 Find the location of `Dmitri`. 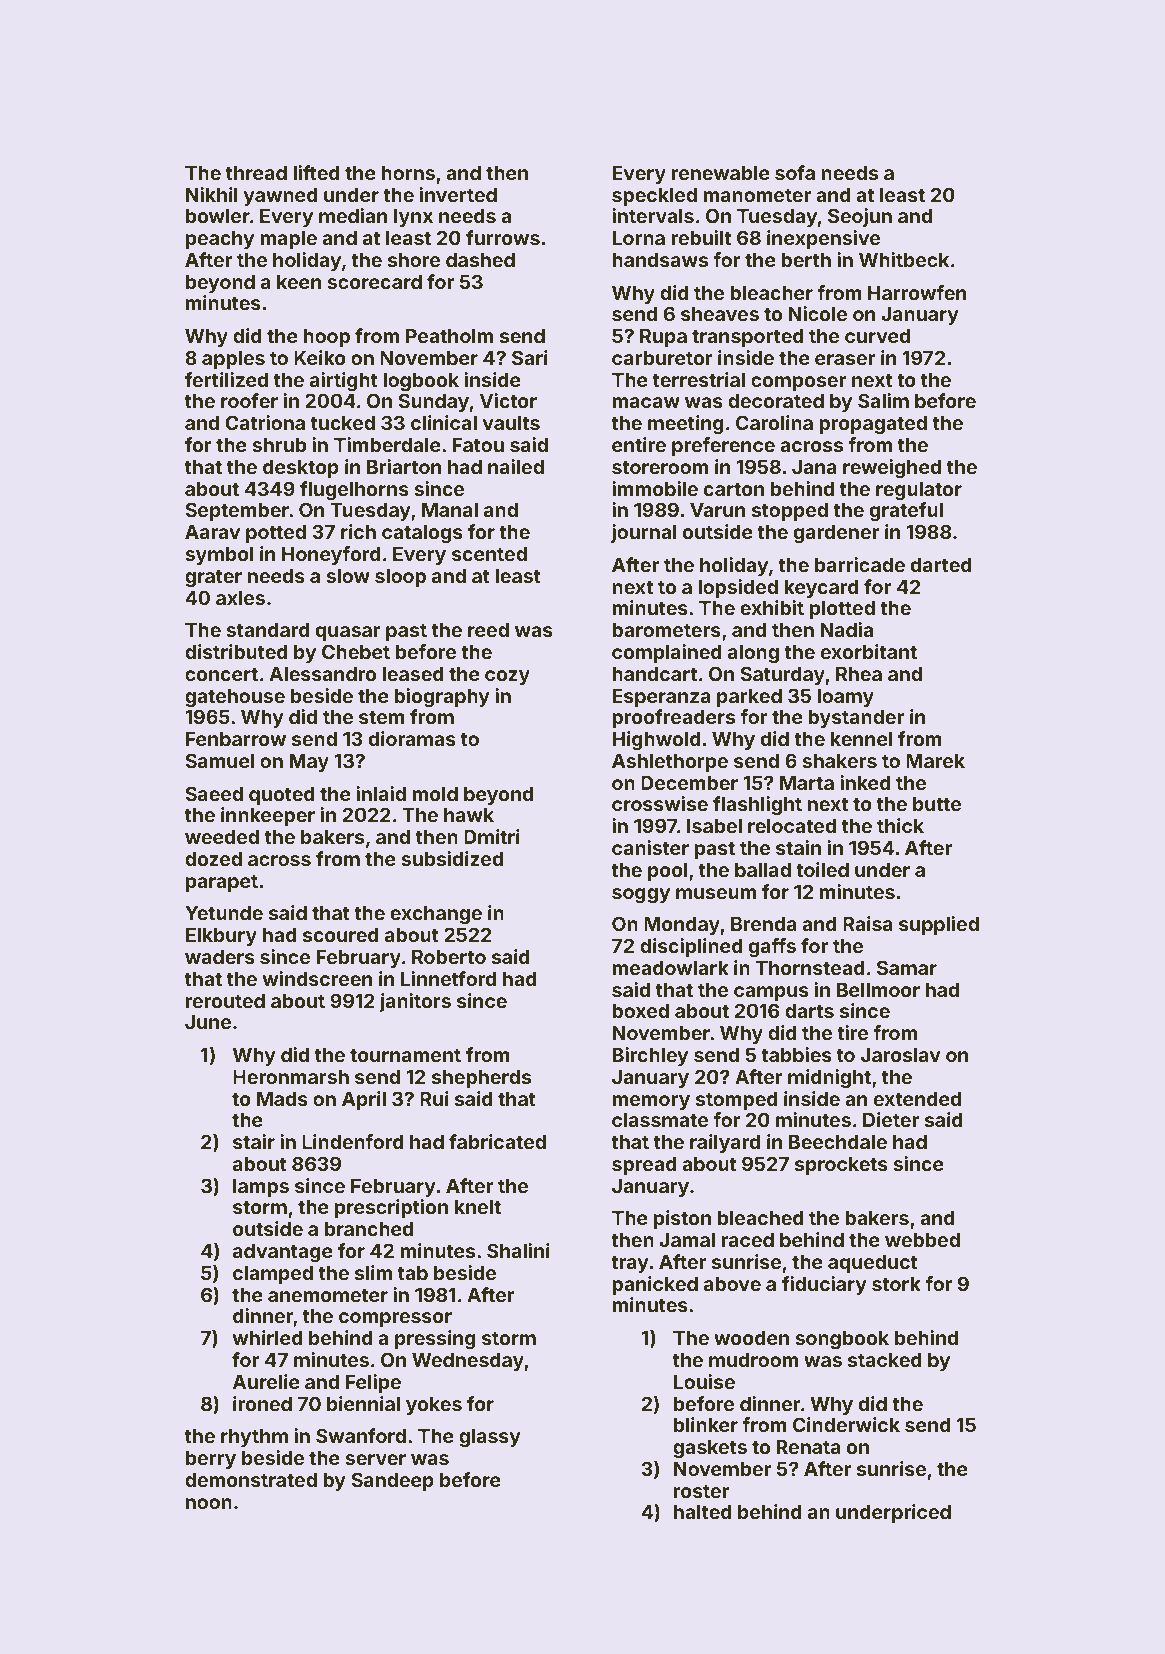

Dmitri is located at coordinates (492, 836).
